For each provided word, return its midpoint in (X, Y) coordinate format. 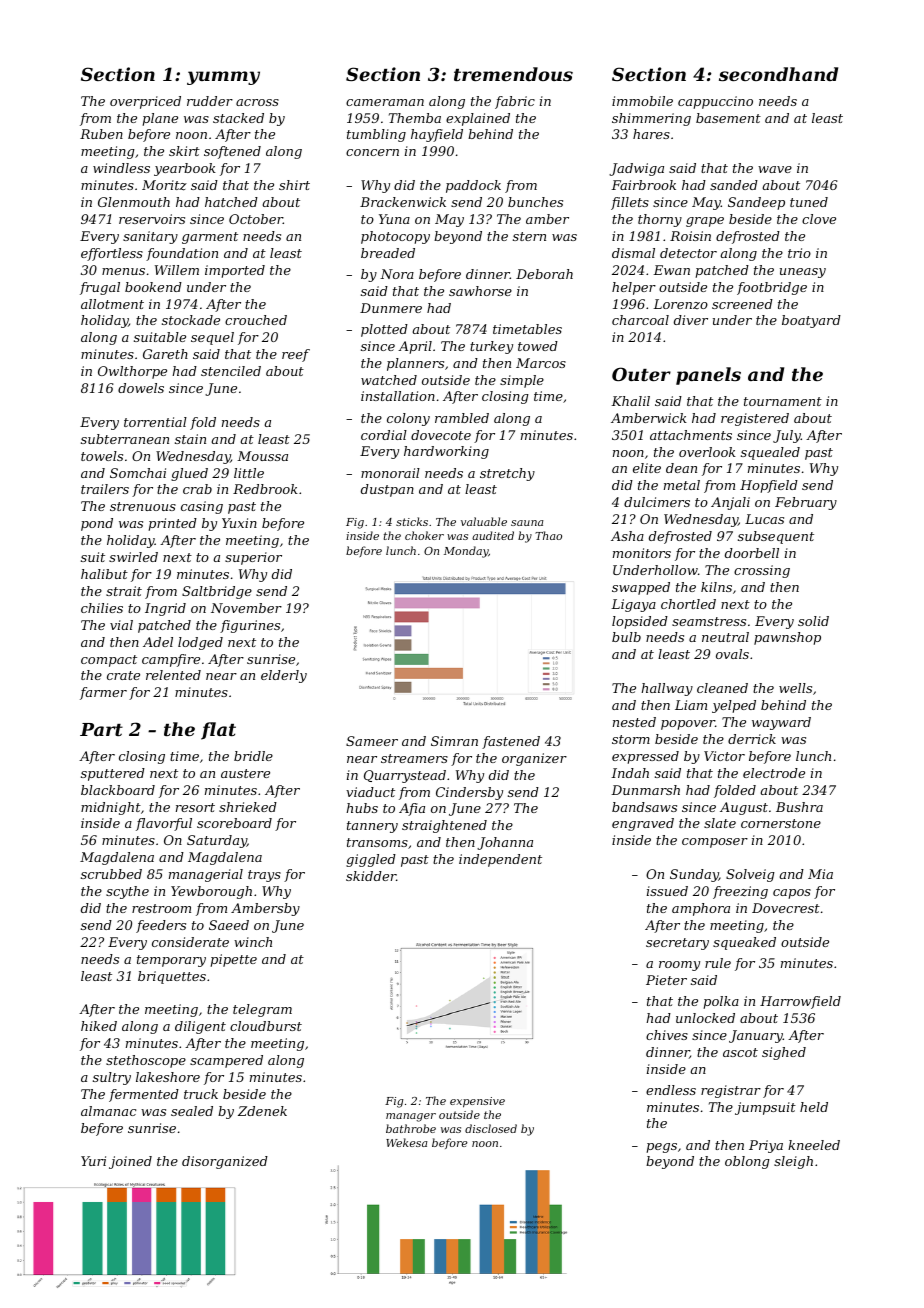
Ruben (101, 134)
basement (728, 118)
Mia (820, 874)
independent (500, 860)
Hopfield (769, 486)
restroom (161, 908)
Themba (415, 118)
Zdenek (262, 1111)
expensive (477, 1102)
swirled (133, 557)
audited (493, 535)
